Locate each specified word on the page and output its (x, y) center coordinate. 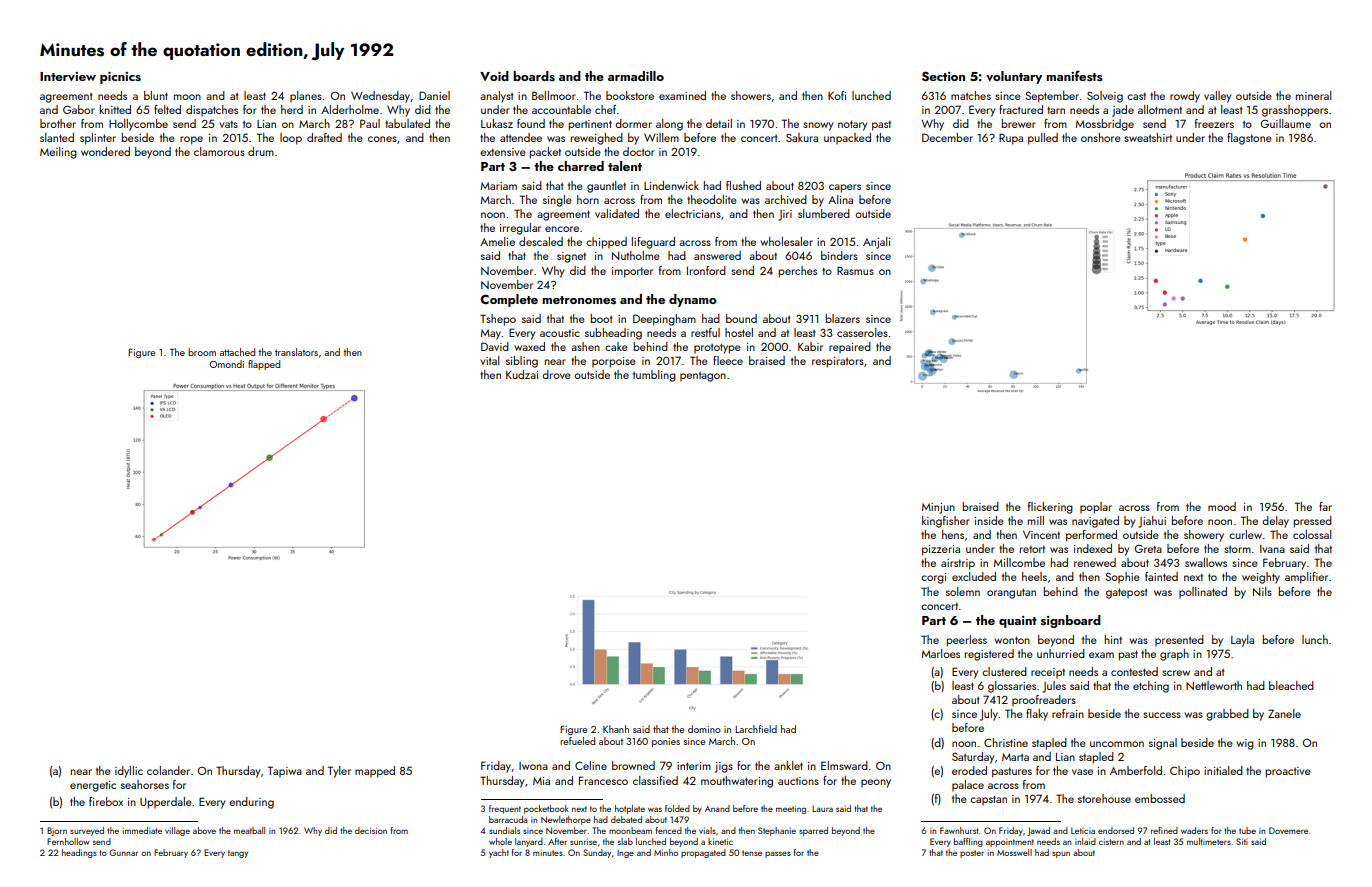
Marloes (941, 653)
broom (202, 352)
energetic (93, 786)
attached (237, 352)
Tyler (339, 772)
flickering (1050, 508)
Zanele (1284, 713)
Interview (68, 76)
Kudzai (522, 374)
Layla (1242, 641)
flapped (264, 365)
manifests (1074, 75)
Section (943, 76)
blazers (842, 318)
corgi (933, 578)
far (1325, 506)
